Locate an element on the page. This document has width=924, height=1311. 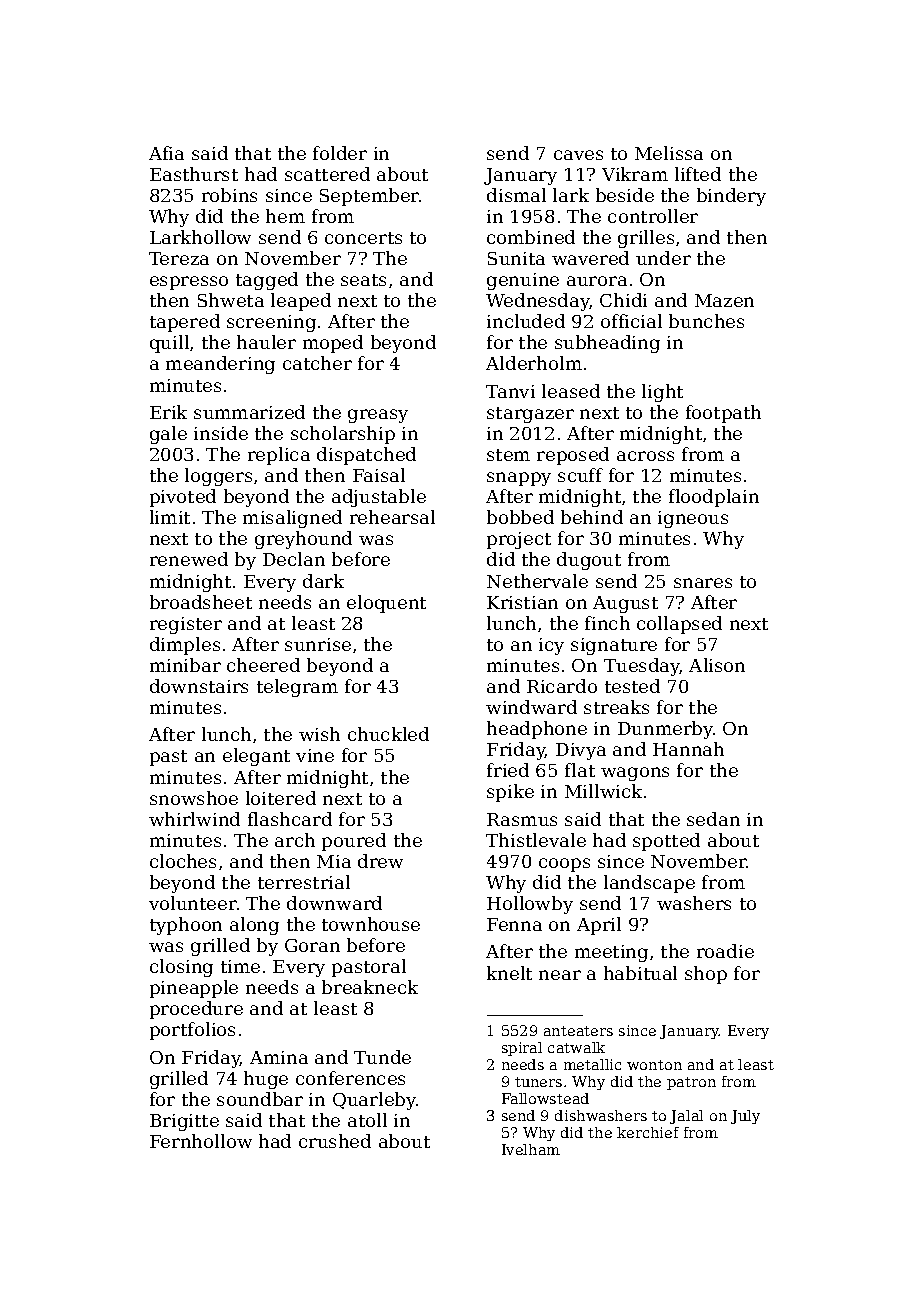
genuine is located at coordinates (523, 281).
